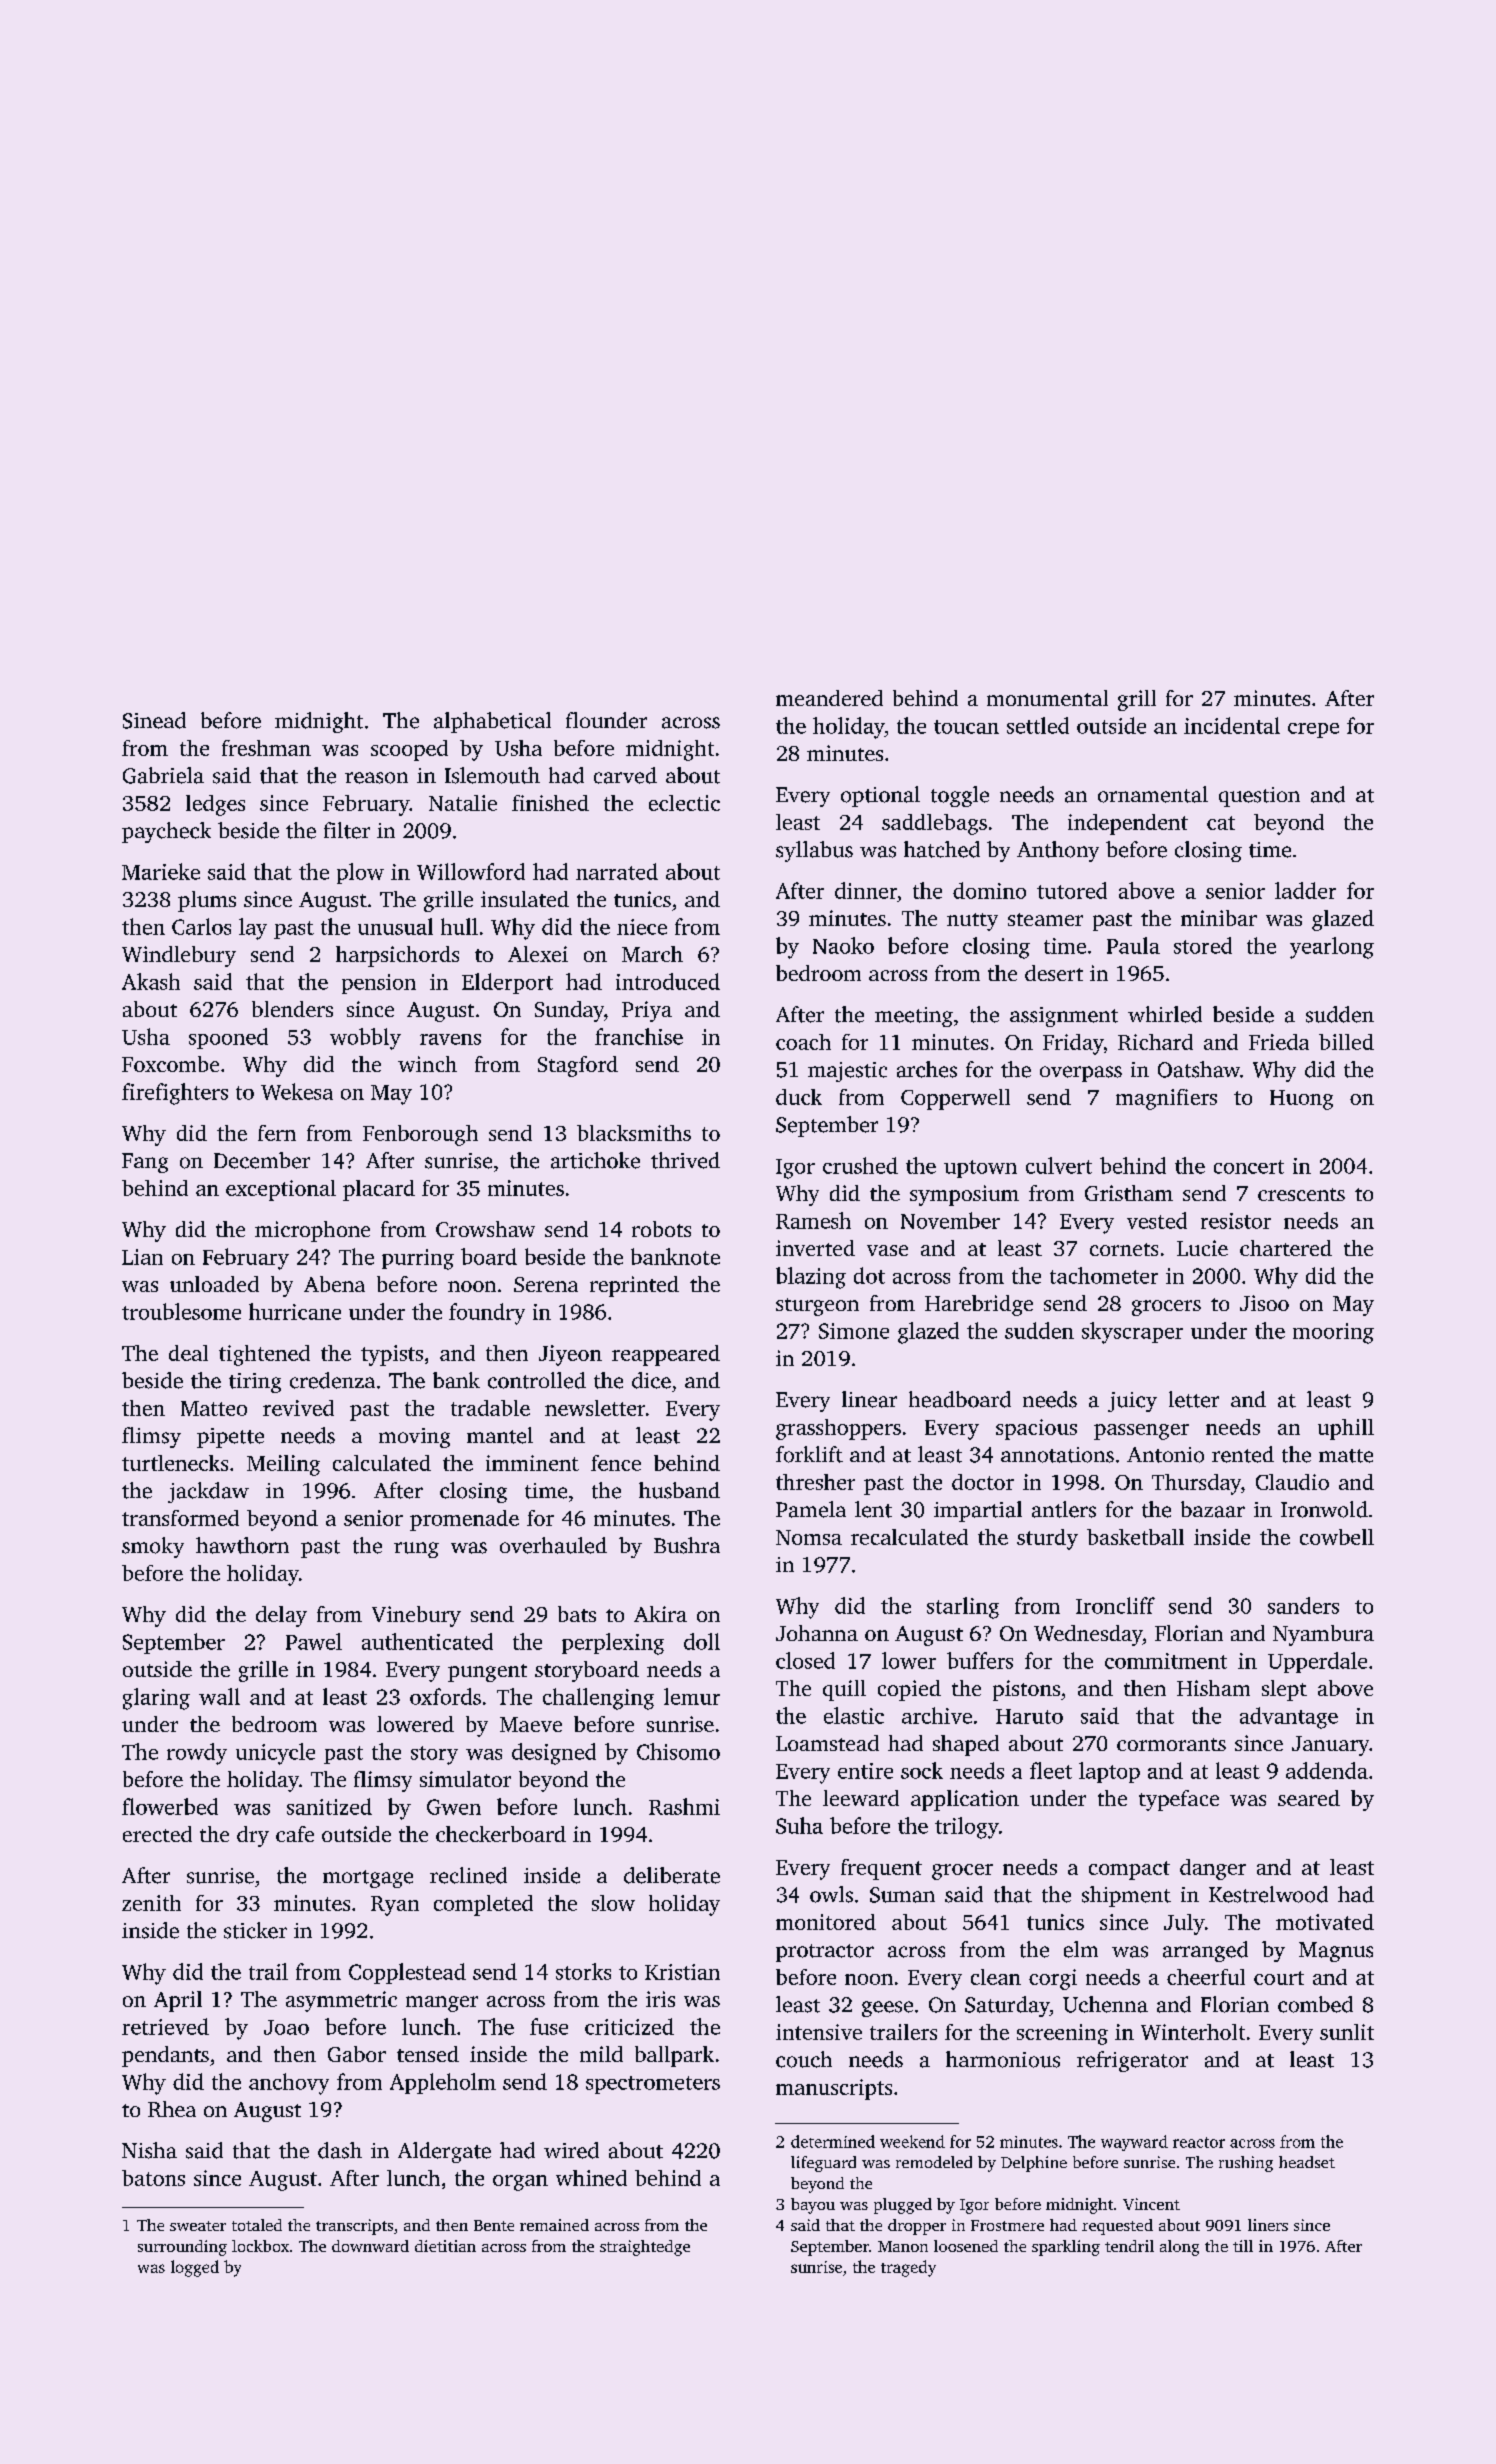 This document has height=2464, width=1496. Describe the element at coordinates (1219, 918) in the document. I see `minibar` at that location.
